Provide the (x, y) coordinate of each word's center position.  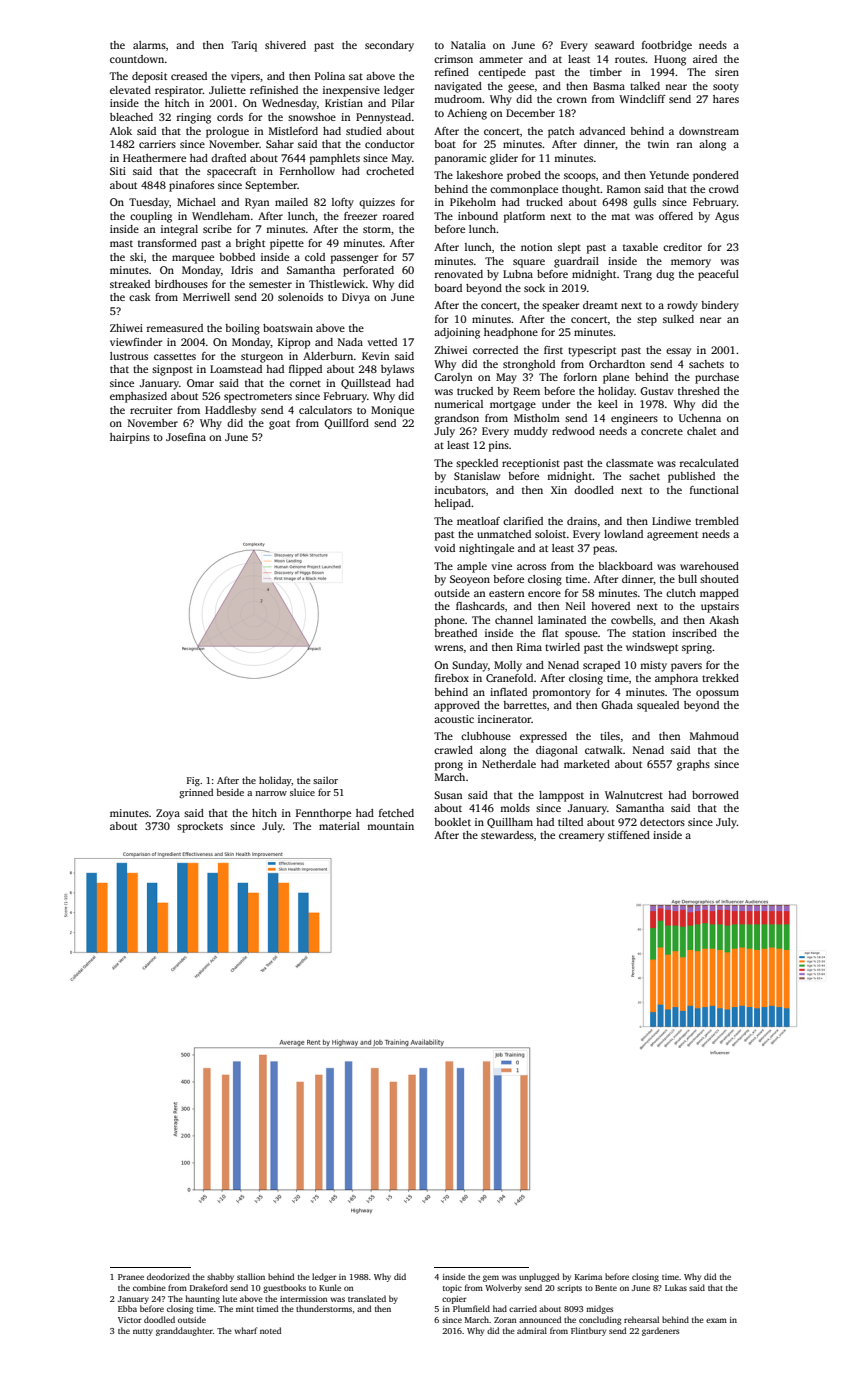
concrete (662, 431)
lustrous (129, 356)
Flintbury (588, 1331)
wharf (246, 1330)
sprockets (200, 827)
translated (367, 1298)
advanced (602, 131)
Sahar (280, 144)
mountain (390, 826)
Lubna (518, 274)
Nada (350, 342)
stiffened (629, 835)
